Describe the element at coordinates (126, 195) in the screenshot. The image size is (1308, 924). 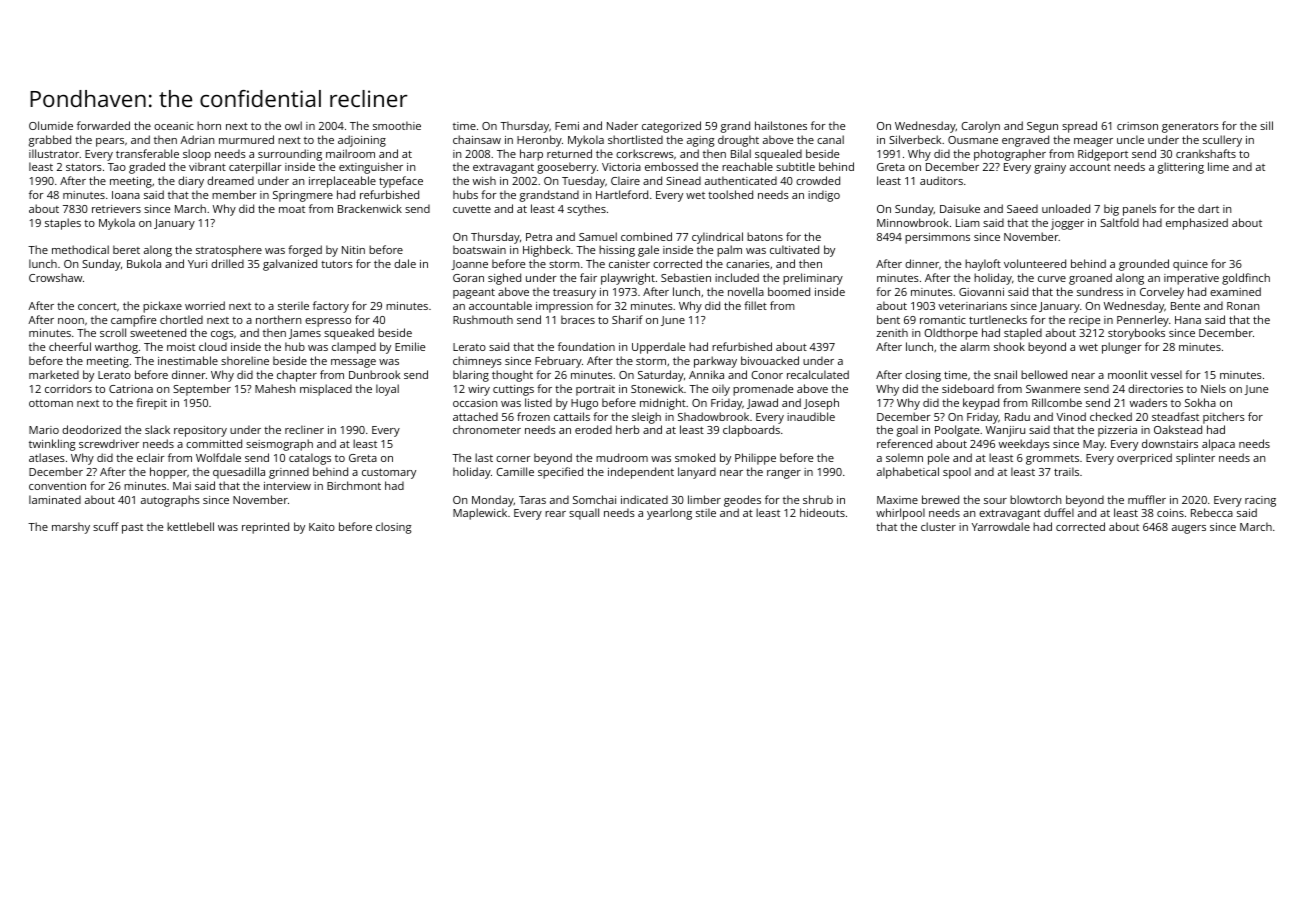
I see `Ioana` at that location.
